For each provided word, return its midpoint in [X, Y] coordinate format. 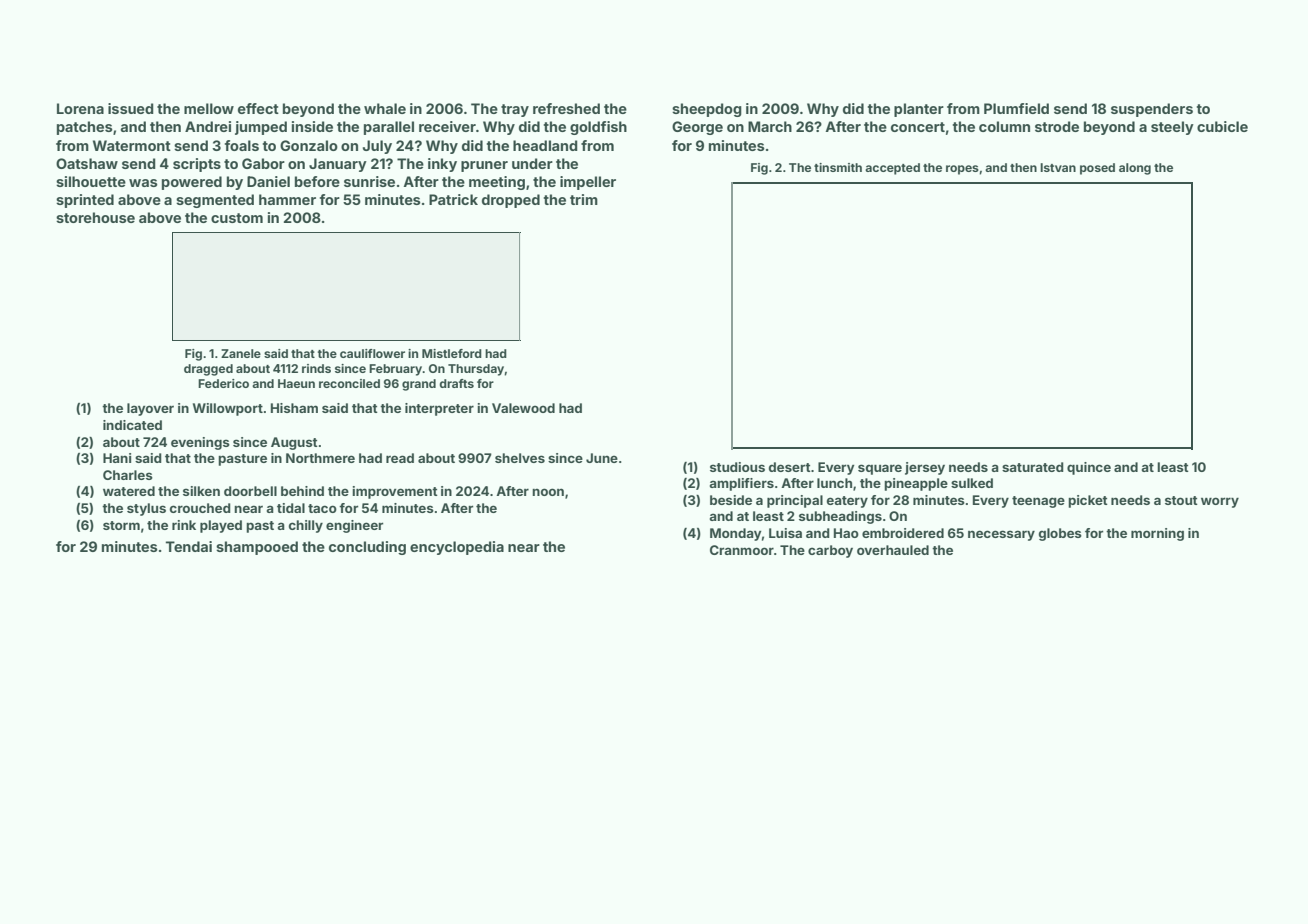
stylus [146, 509]
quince [1089, 468]
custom [237, 218]
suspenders [1152, 110]
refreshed [566, 108]
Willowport [228, 409]
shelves [520, 458]
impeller [588, 183]
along [1135, 169]
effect [258, 108]
